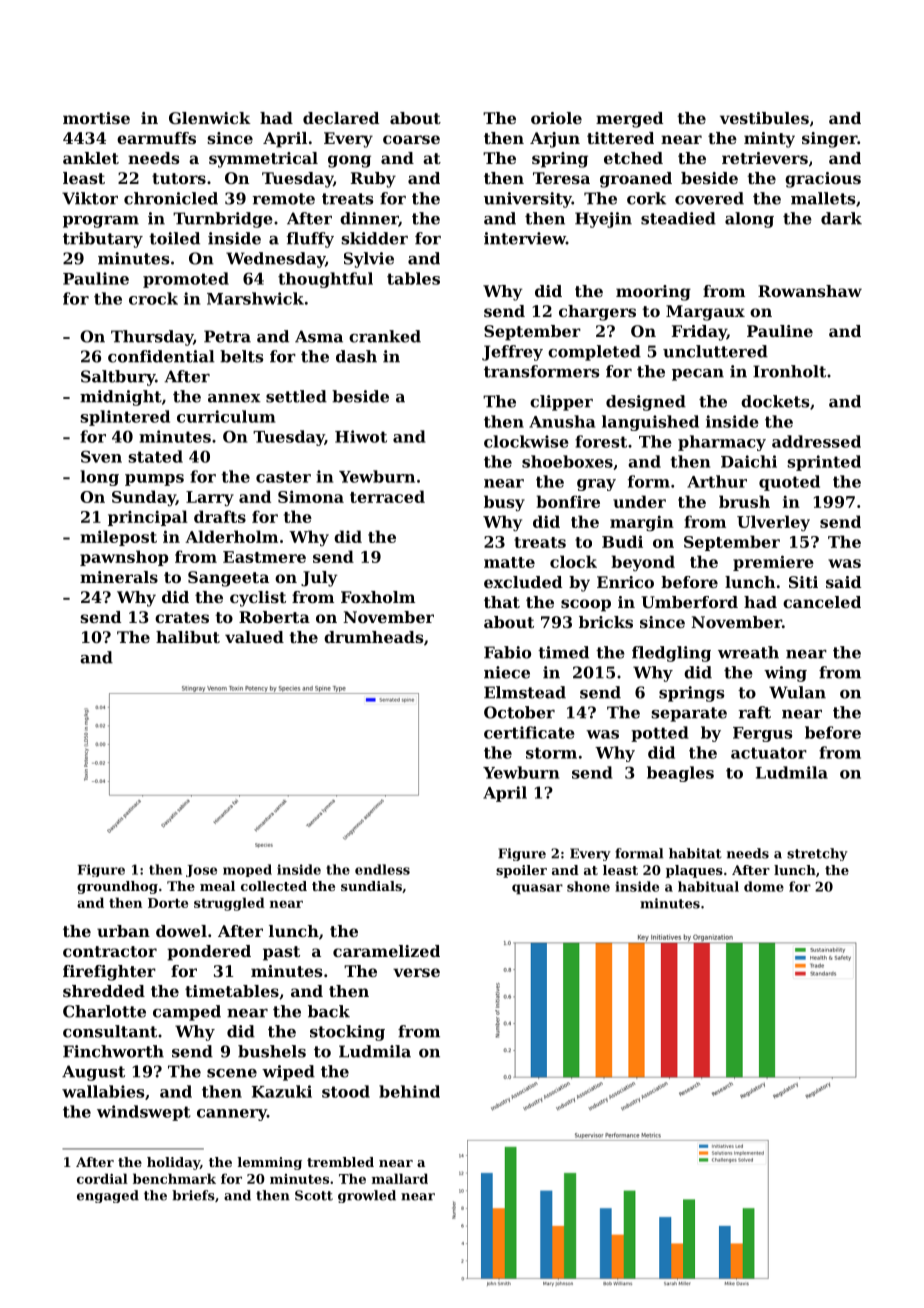  I want to click on beyond, so click(643, 563).
